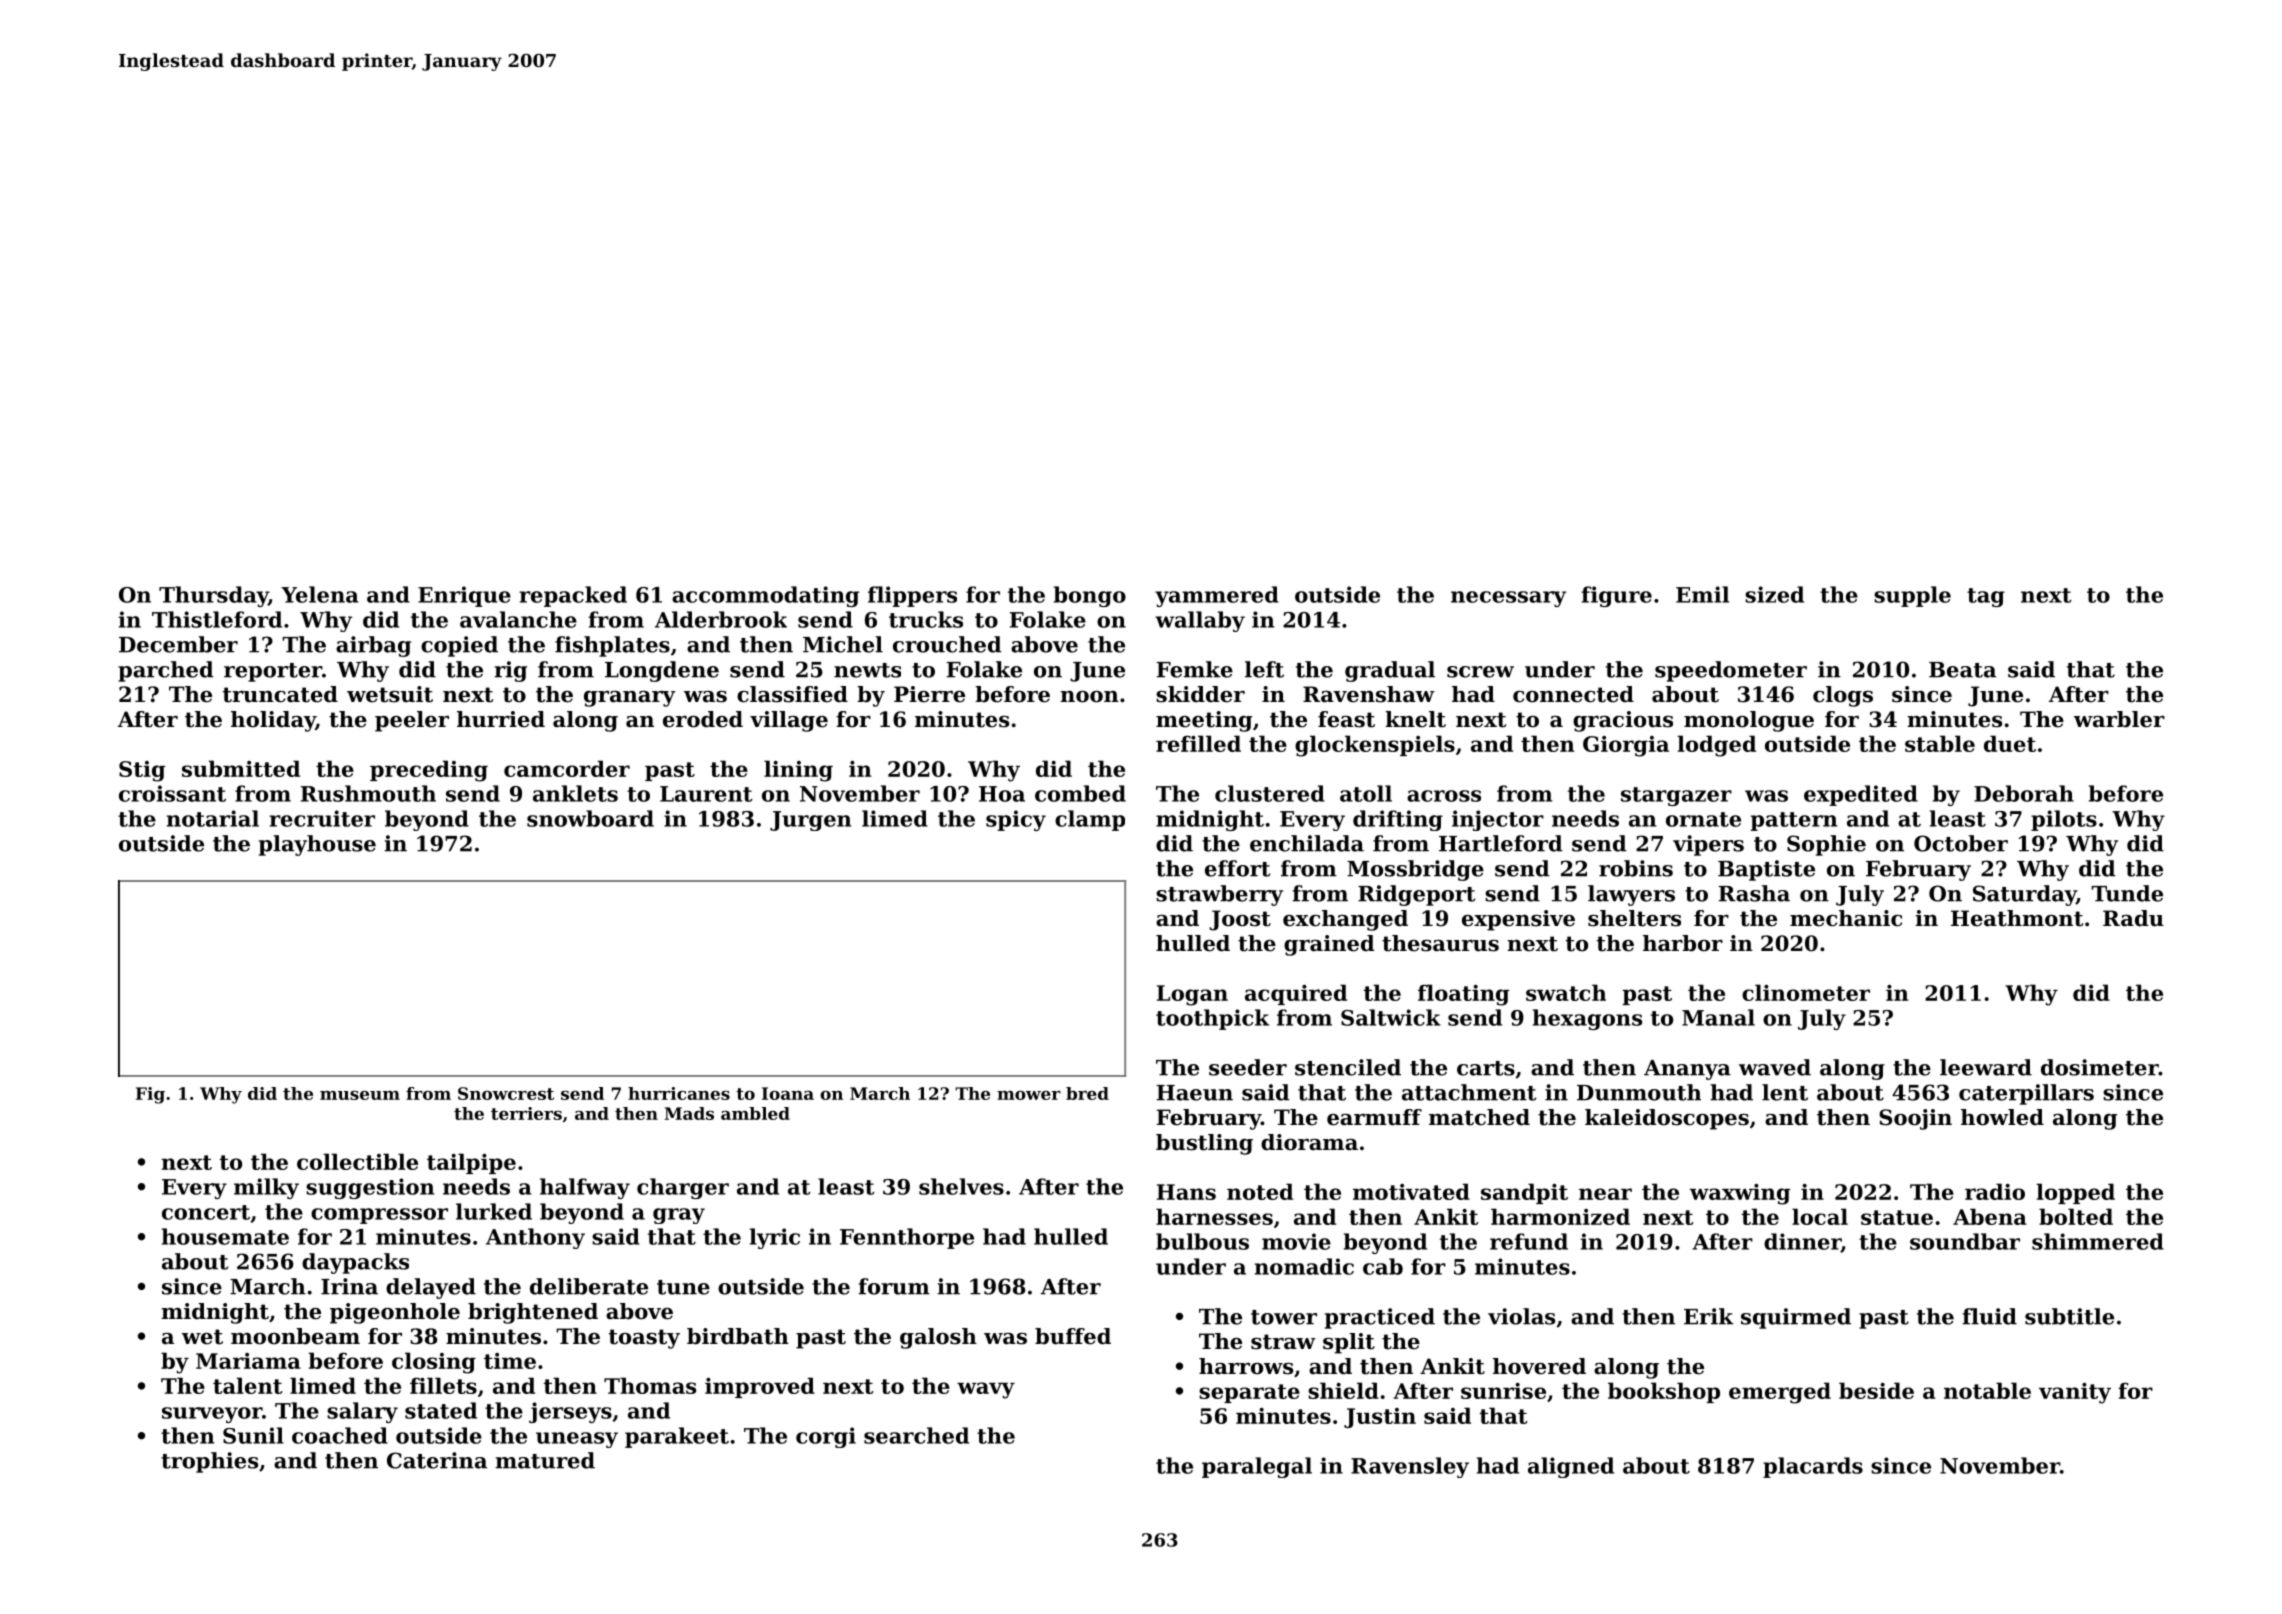 Image resolution: width=2282 pixels, height=1614 pixels. Describe the element at coordinates (2010, 743) in the document. I see `duet` at that location.
